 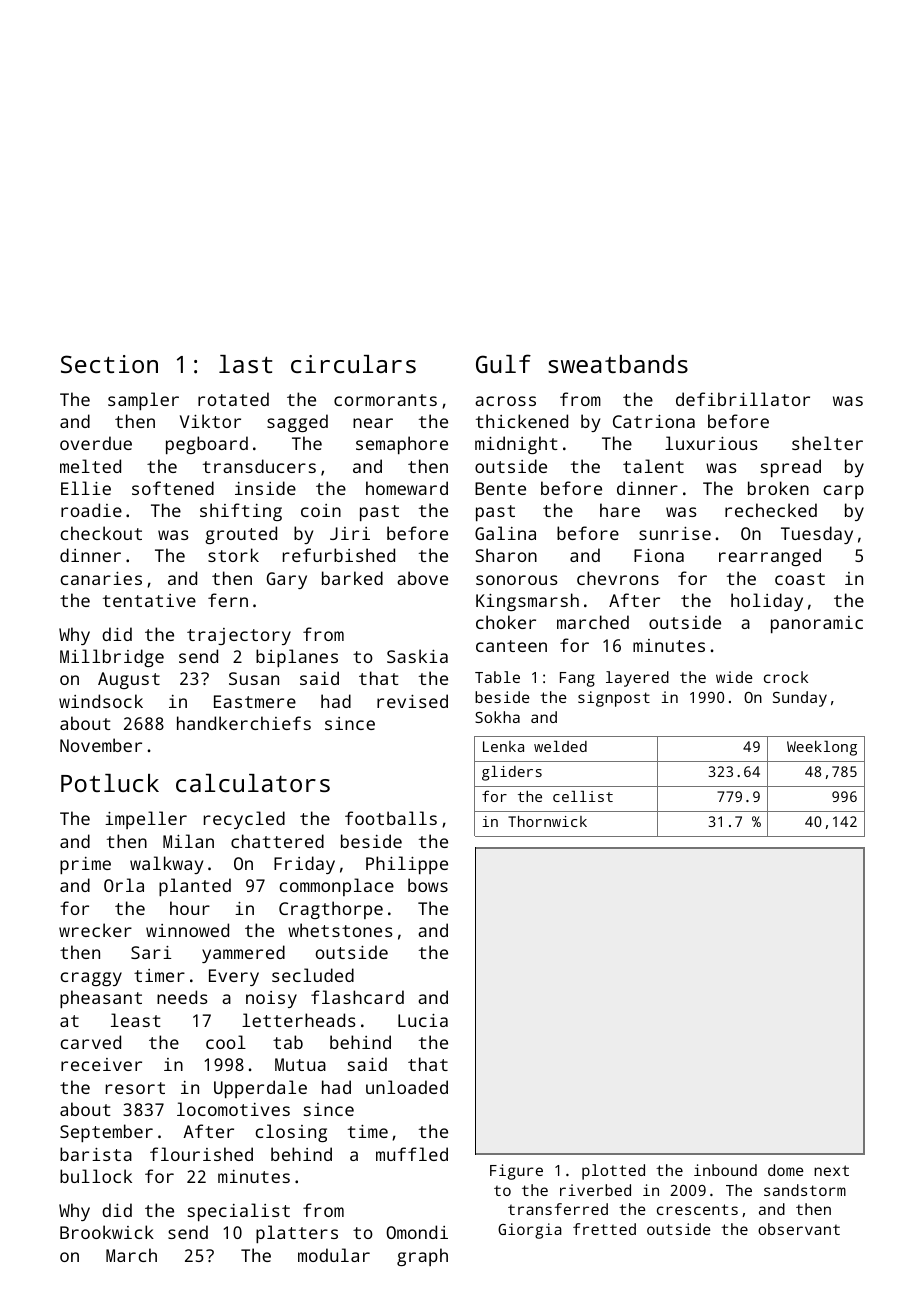 I want to click on coast, so click(x=800, y=579).
